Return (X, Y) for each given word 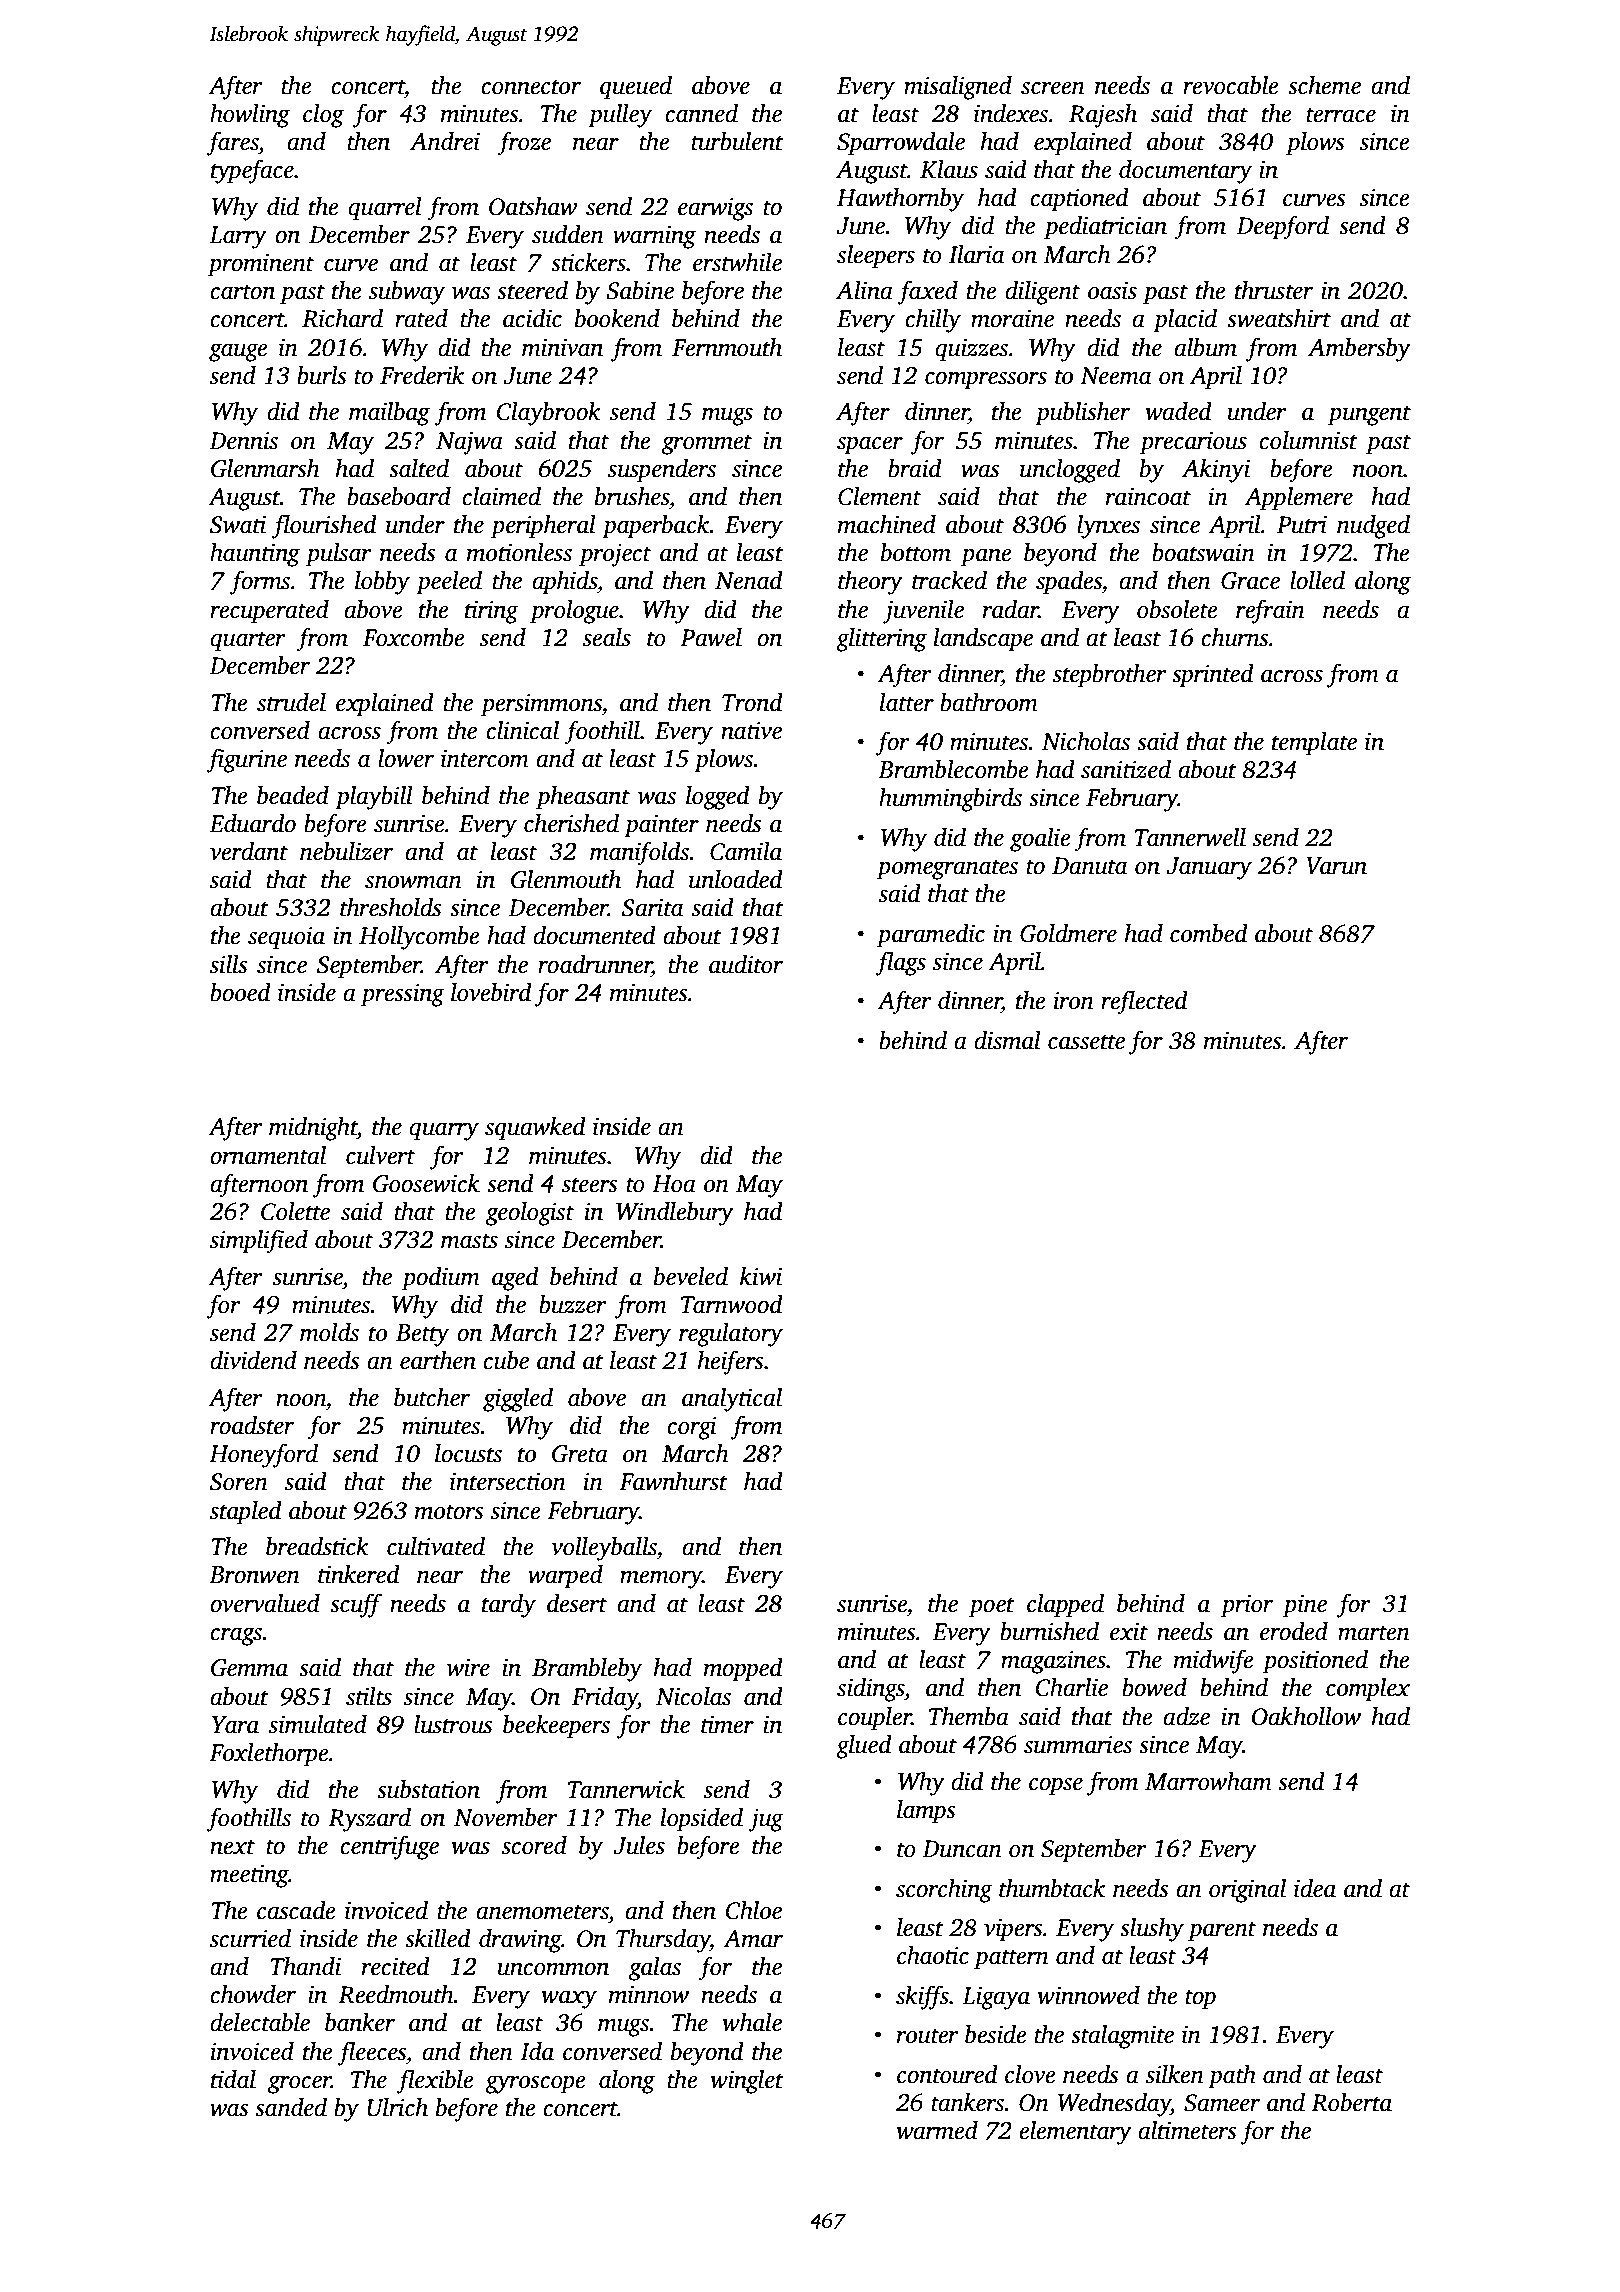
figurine (247, 760)
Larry (238, 237)
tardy (509, 1606)
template (1314, 744)
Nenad (749, 580)
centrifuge (389, 1847)
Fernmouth (727, 347)
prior (1247, 1606)
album (1205, 347)
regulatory (731, 1335)
